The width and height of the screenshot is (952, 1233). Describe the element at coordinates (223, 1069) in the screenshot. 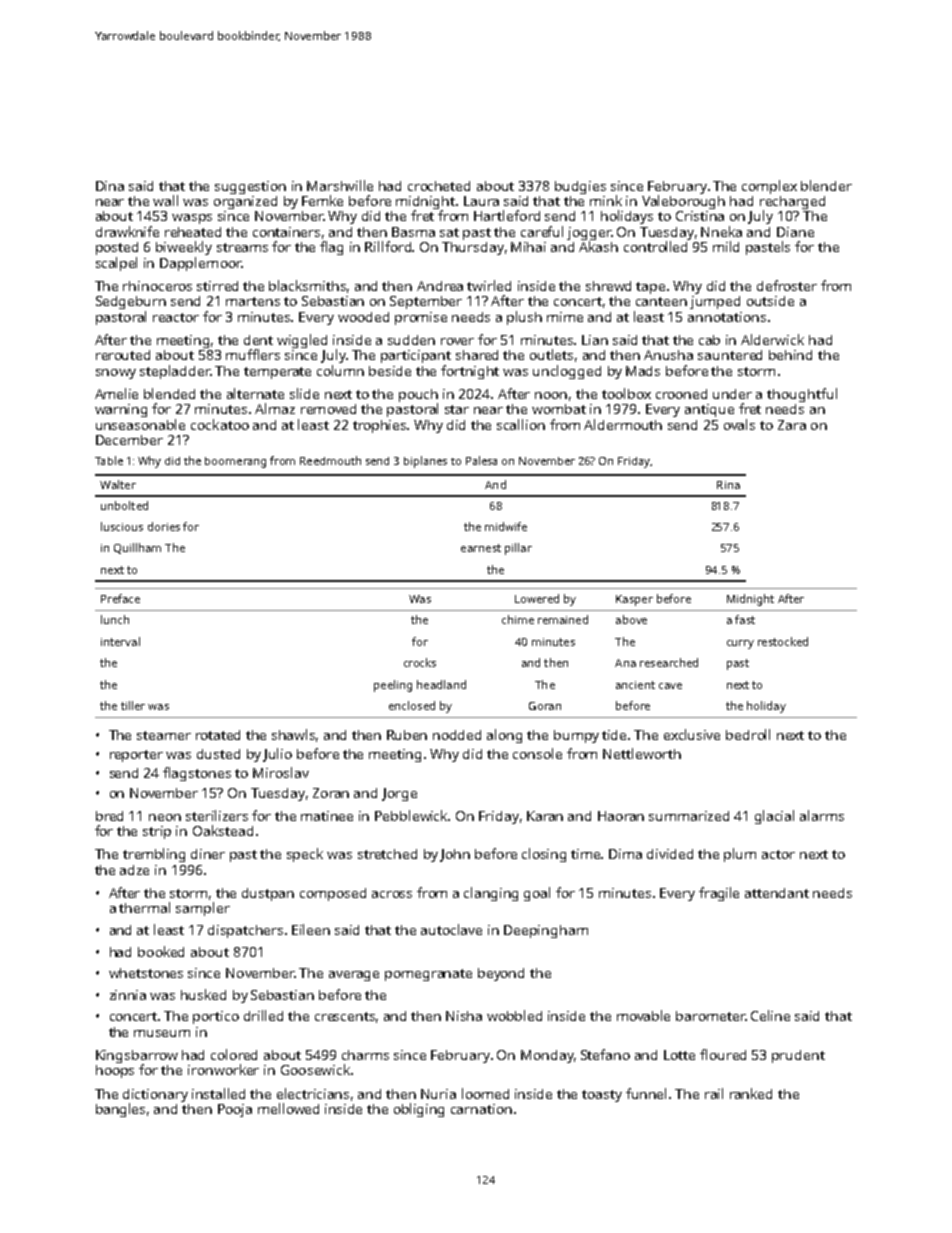

I see `ironworker` at that location.
